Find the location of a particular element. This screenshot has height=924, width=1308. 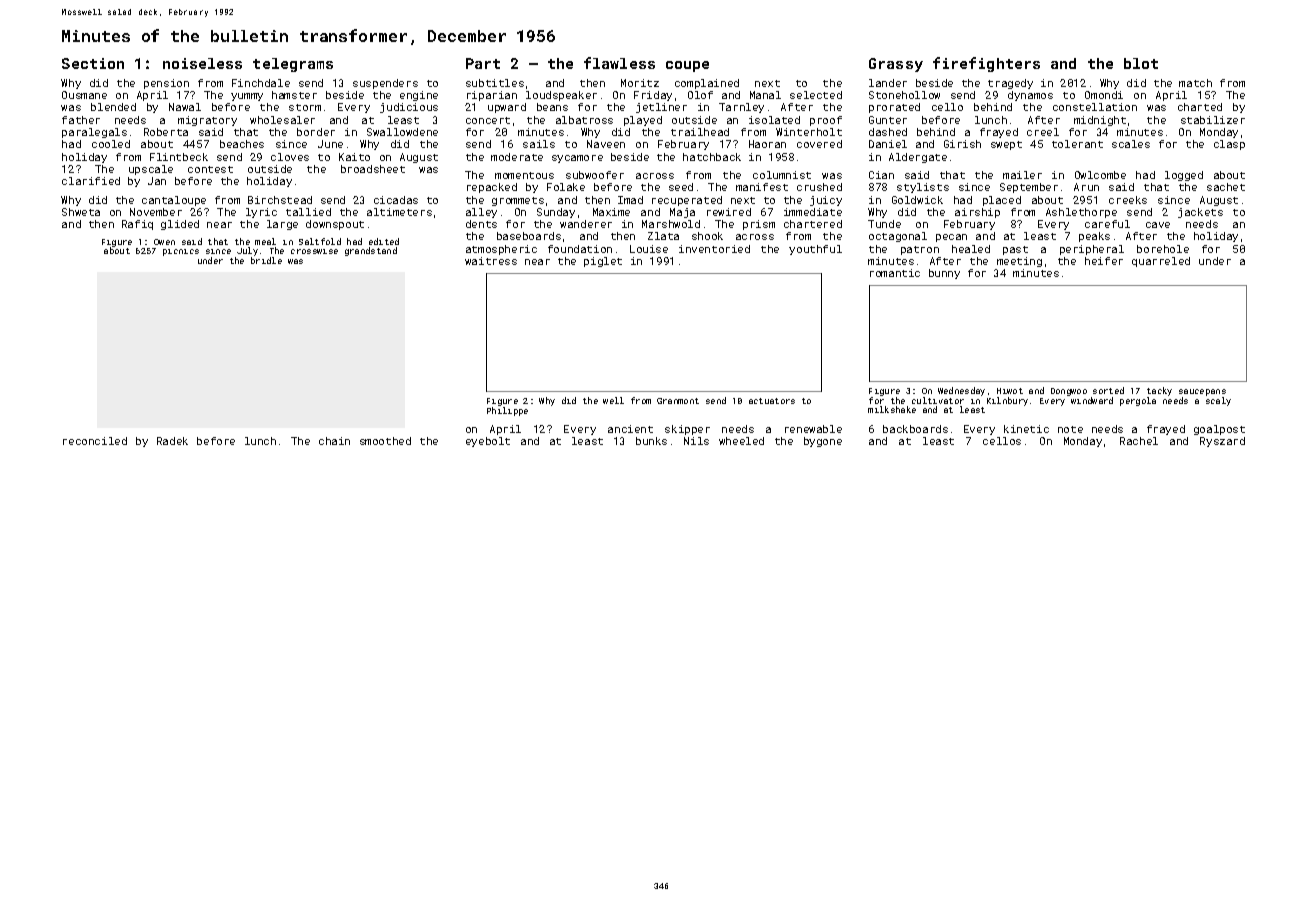

paralegals is located at coordinates (94, 133).
